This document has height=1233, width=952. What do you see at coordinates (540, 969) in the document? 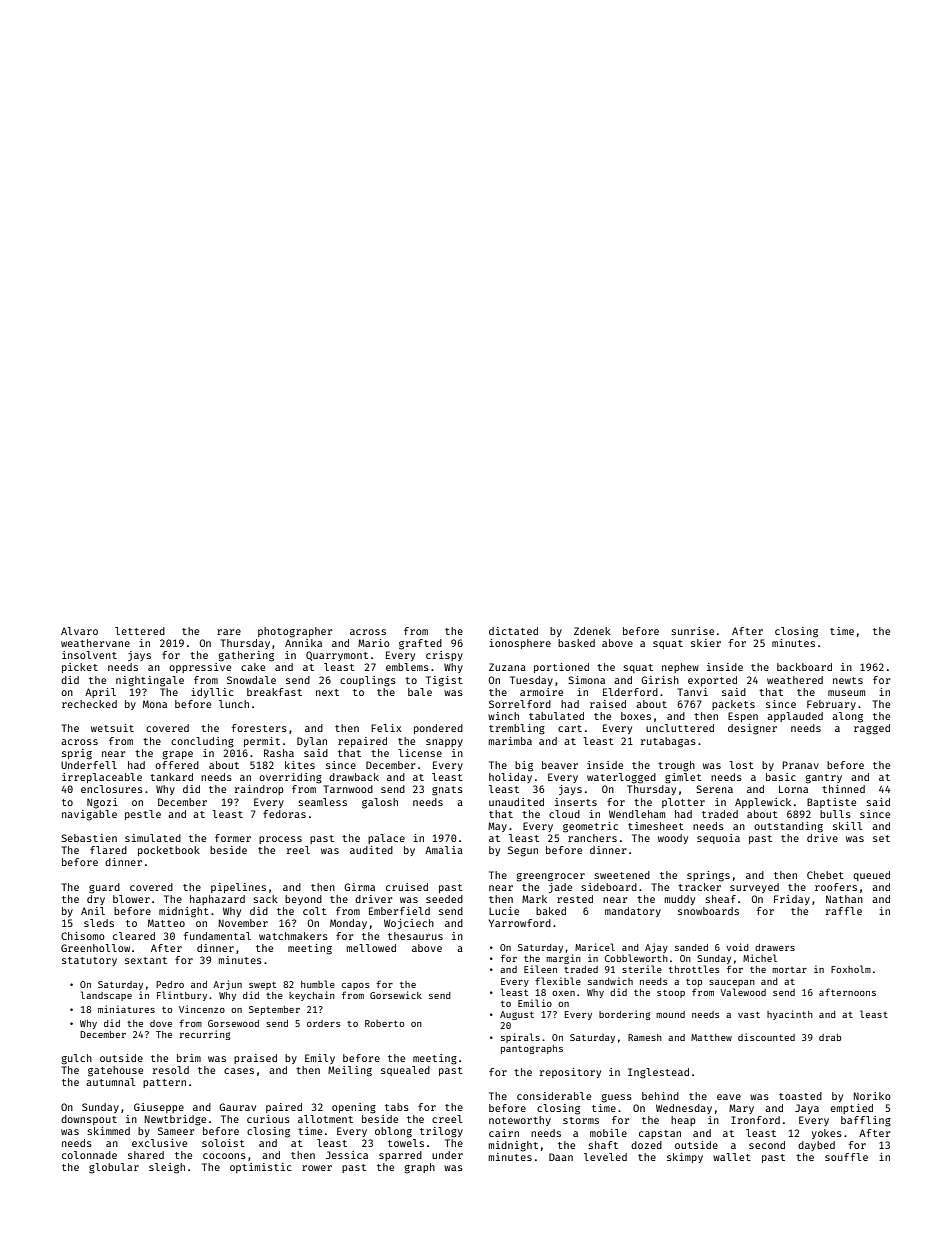
I see `Eileen` at bounding box center [540, 969].
